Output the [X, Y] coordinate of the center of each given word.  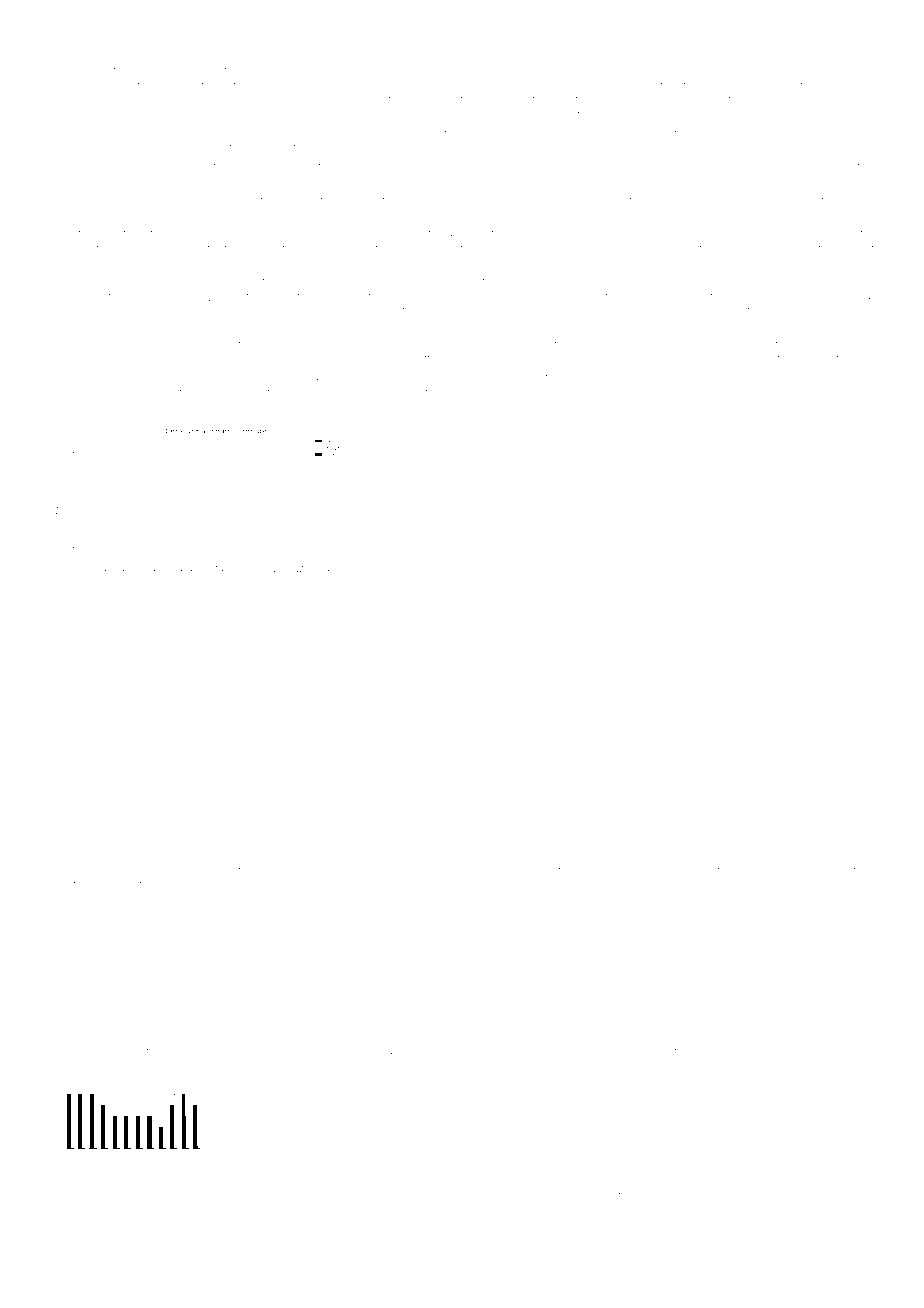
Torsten [708, 1051]
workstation [607, 411]
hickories [201, 885]
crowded [693, 411]
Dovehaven [361, 870]
